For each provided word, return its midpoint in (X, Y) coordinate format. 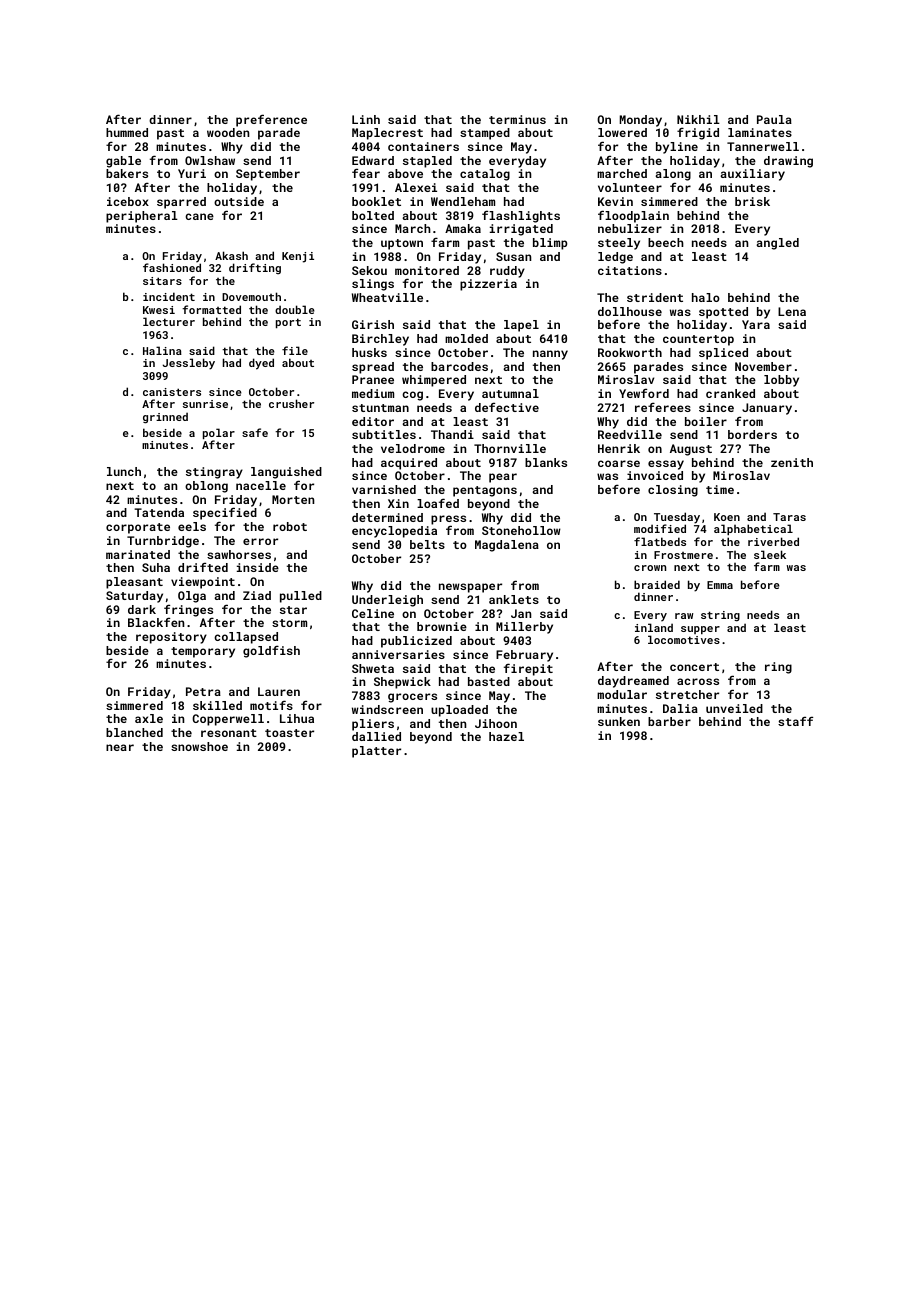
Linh (366, 119)
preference (271, 120)
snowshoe (199, 746)
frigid (698, 133)
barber (669, 721)
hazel (506, 736)
